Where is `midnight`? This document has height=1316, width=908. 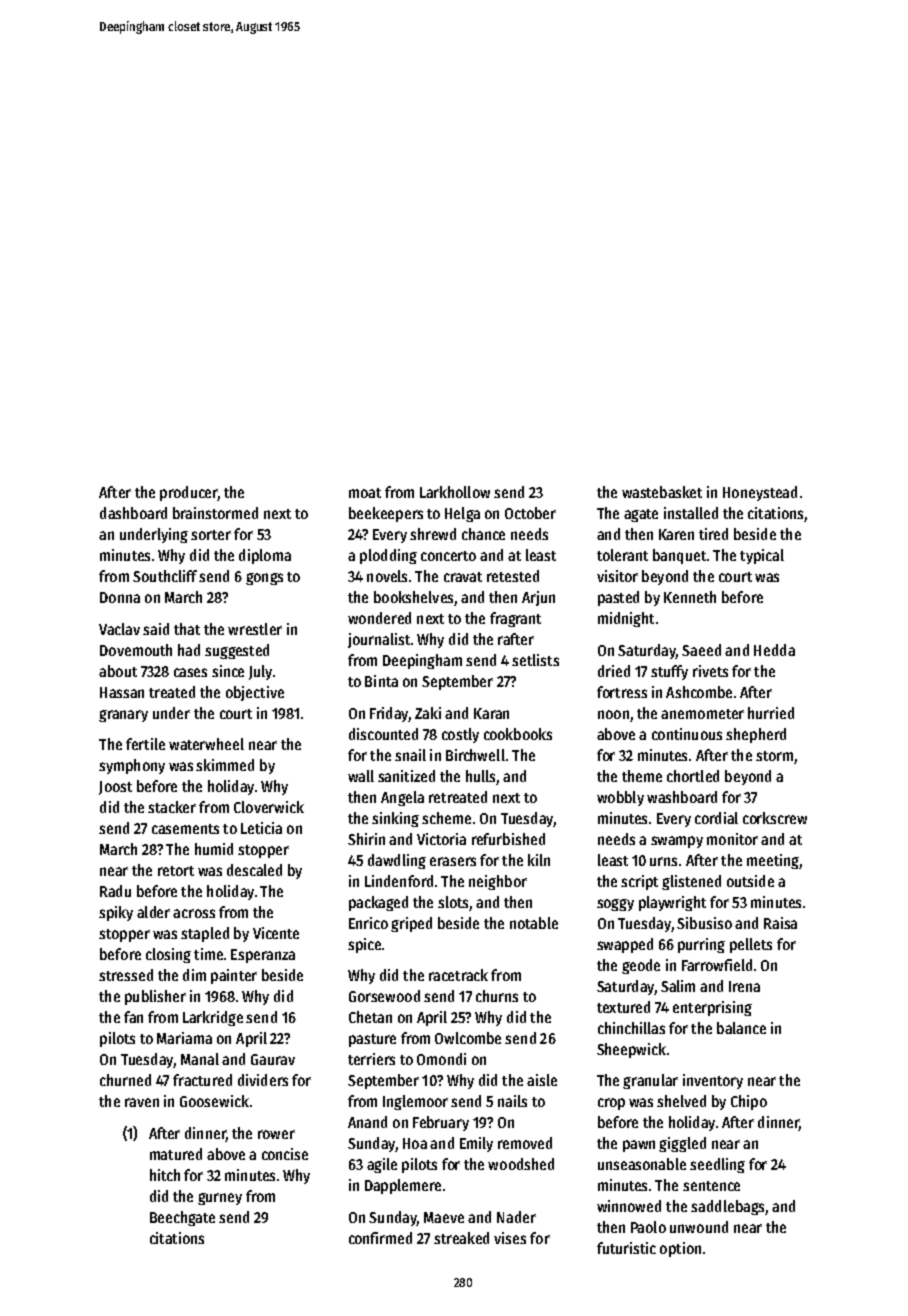 midnight is located at coordinates (626, 619).
